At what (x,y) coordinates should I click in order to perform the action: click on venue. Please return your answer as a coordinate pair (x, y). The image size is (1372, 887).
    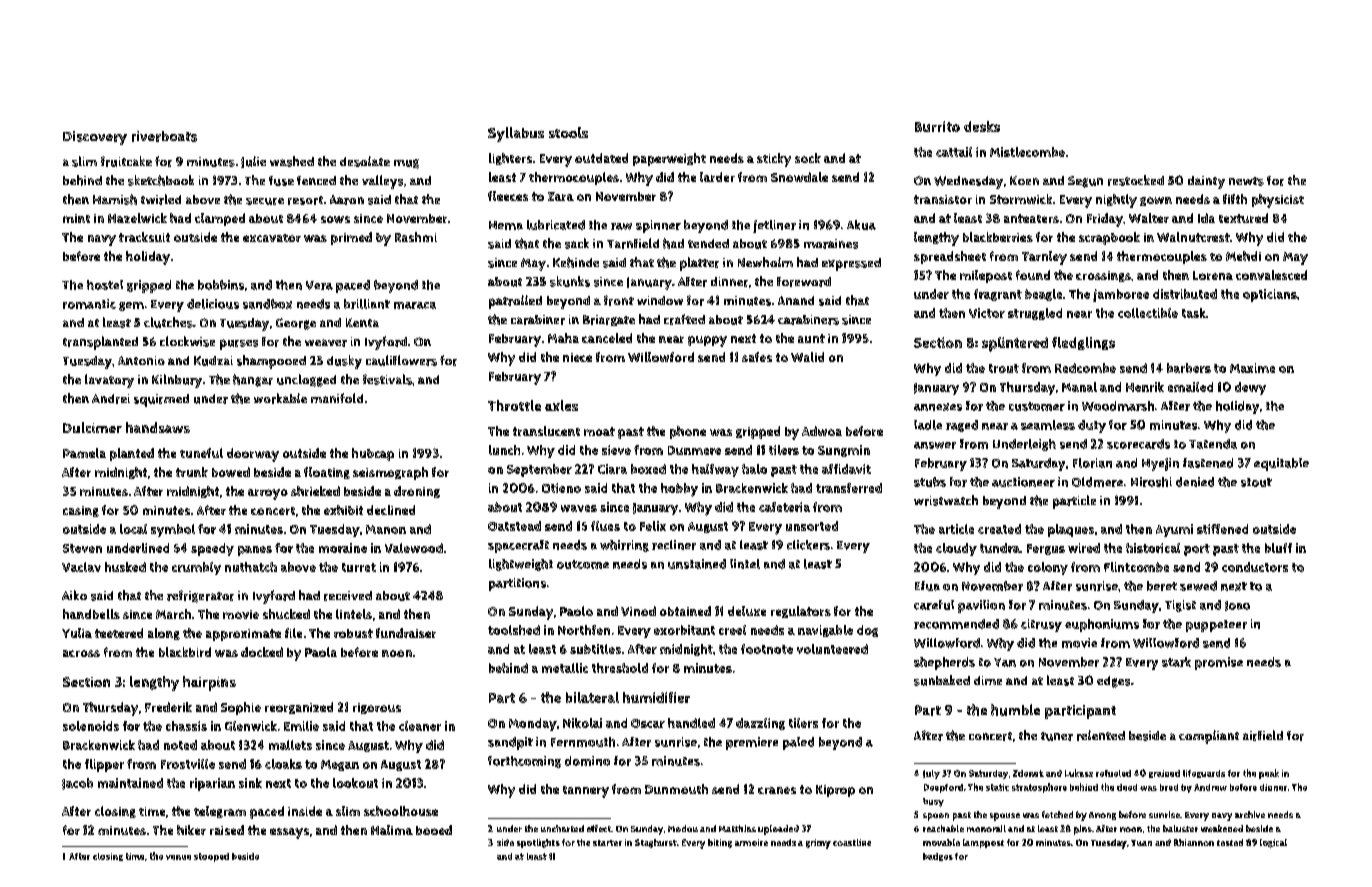
    Looking at the image, I should click on (178, 857).
